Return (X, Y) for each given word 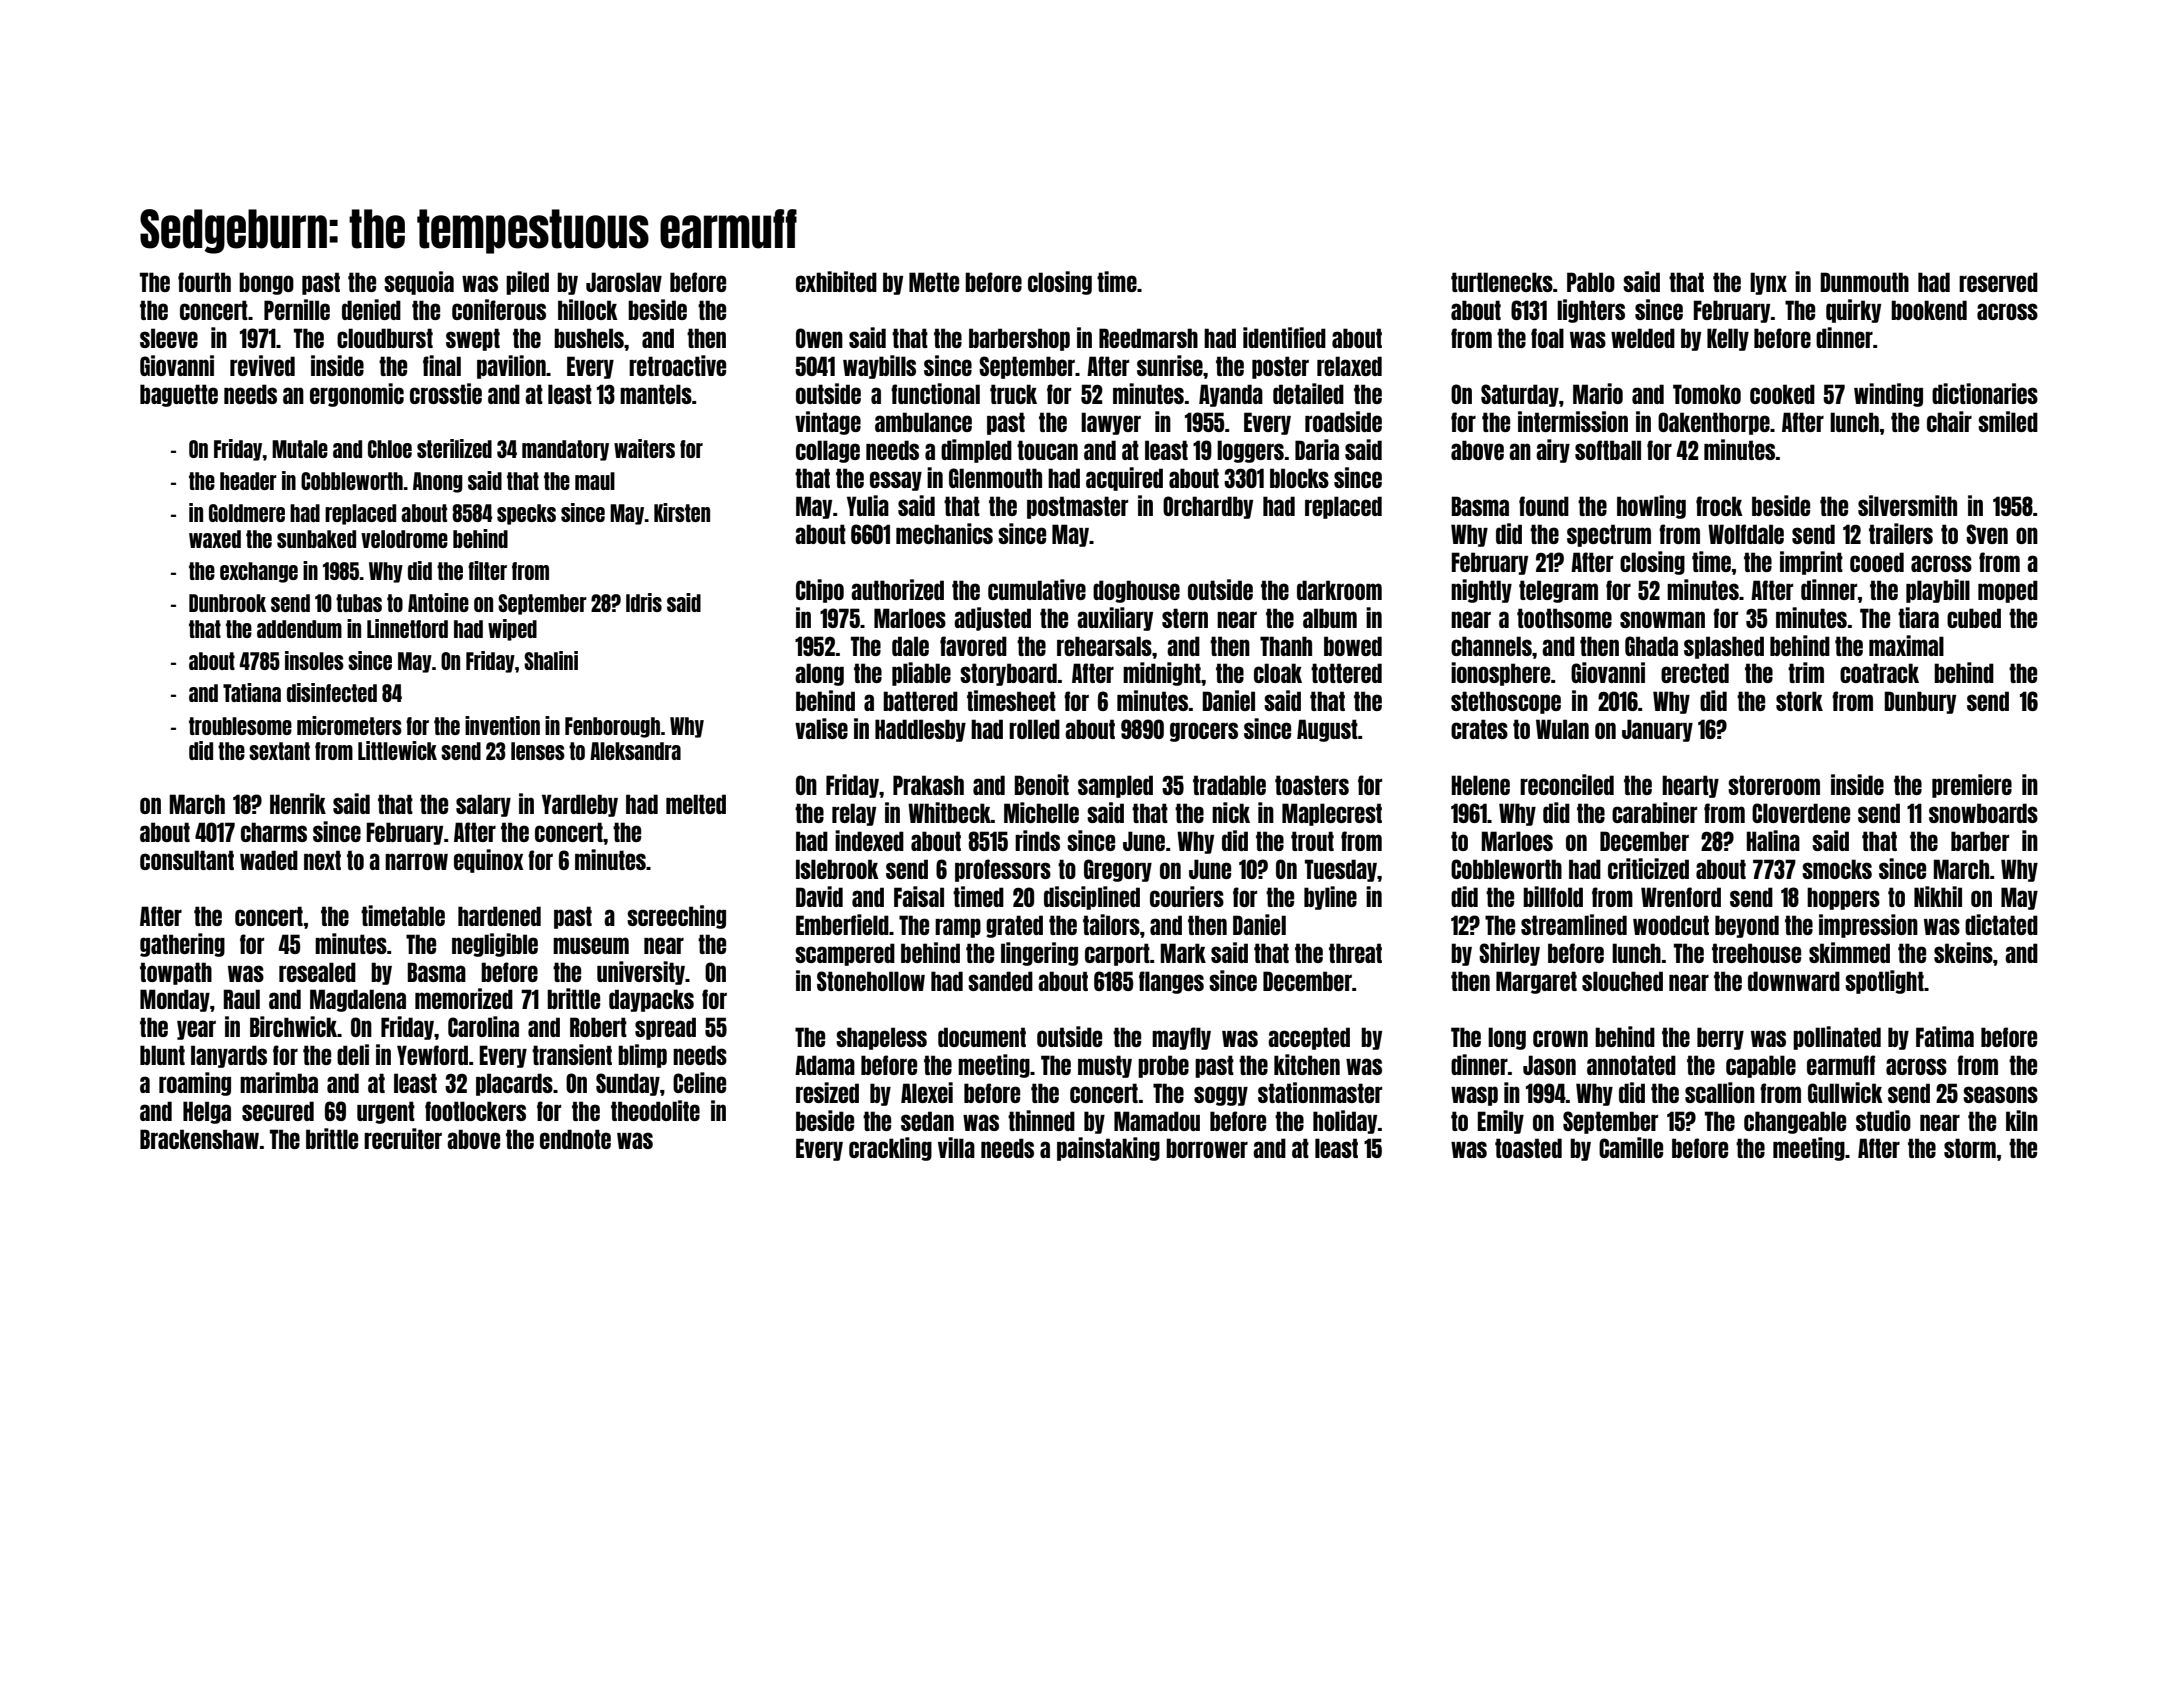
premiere (1972, 786)
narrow (416, 861)
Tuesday (1341, 870)
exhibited (836, 281)
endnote (575, 1139)
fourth (204, 282)
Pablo (1591, 282)
